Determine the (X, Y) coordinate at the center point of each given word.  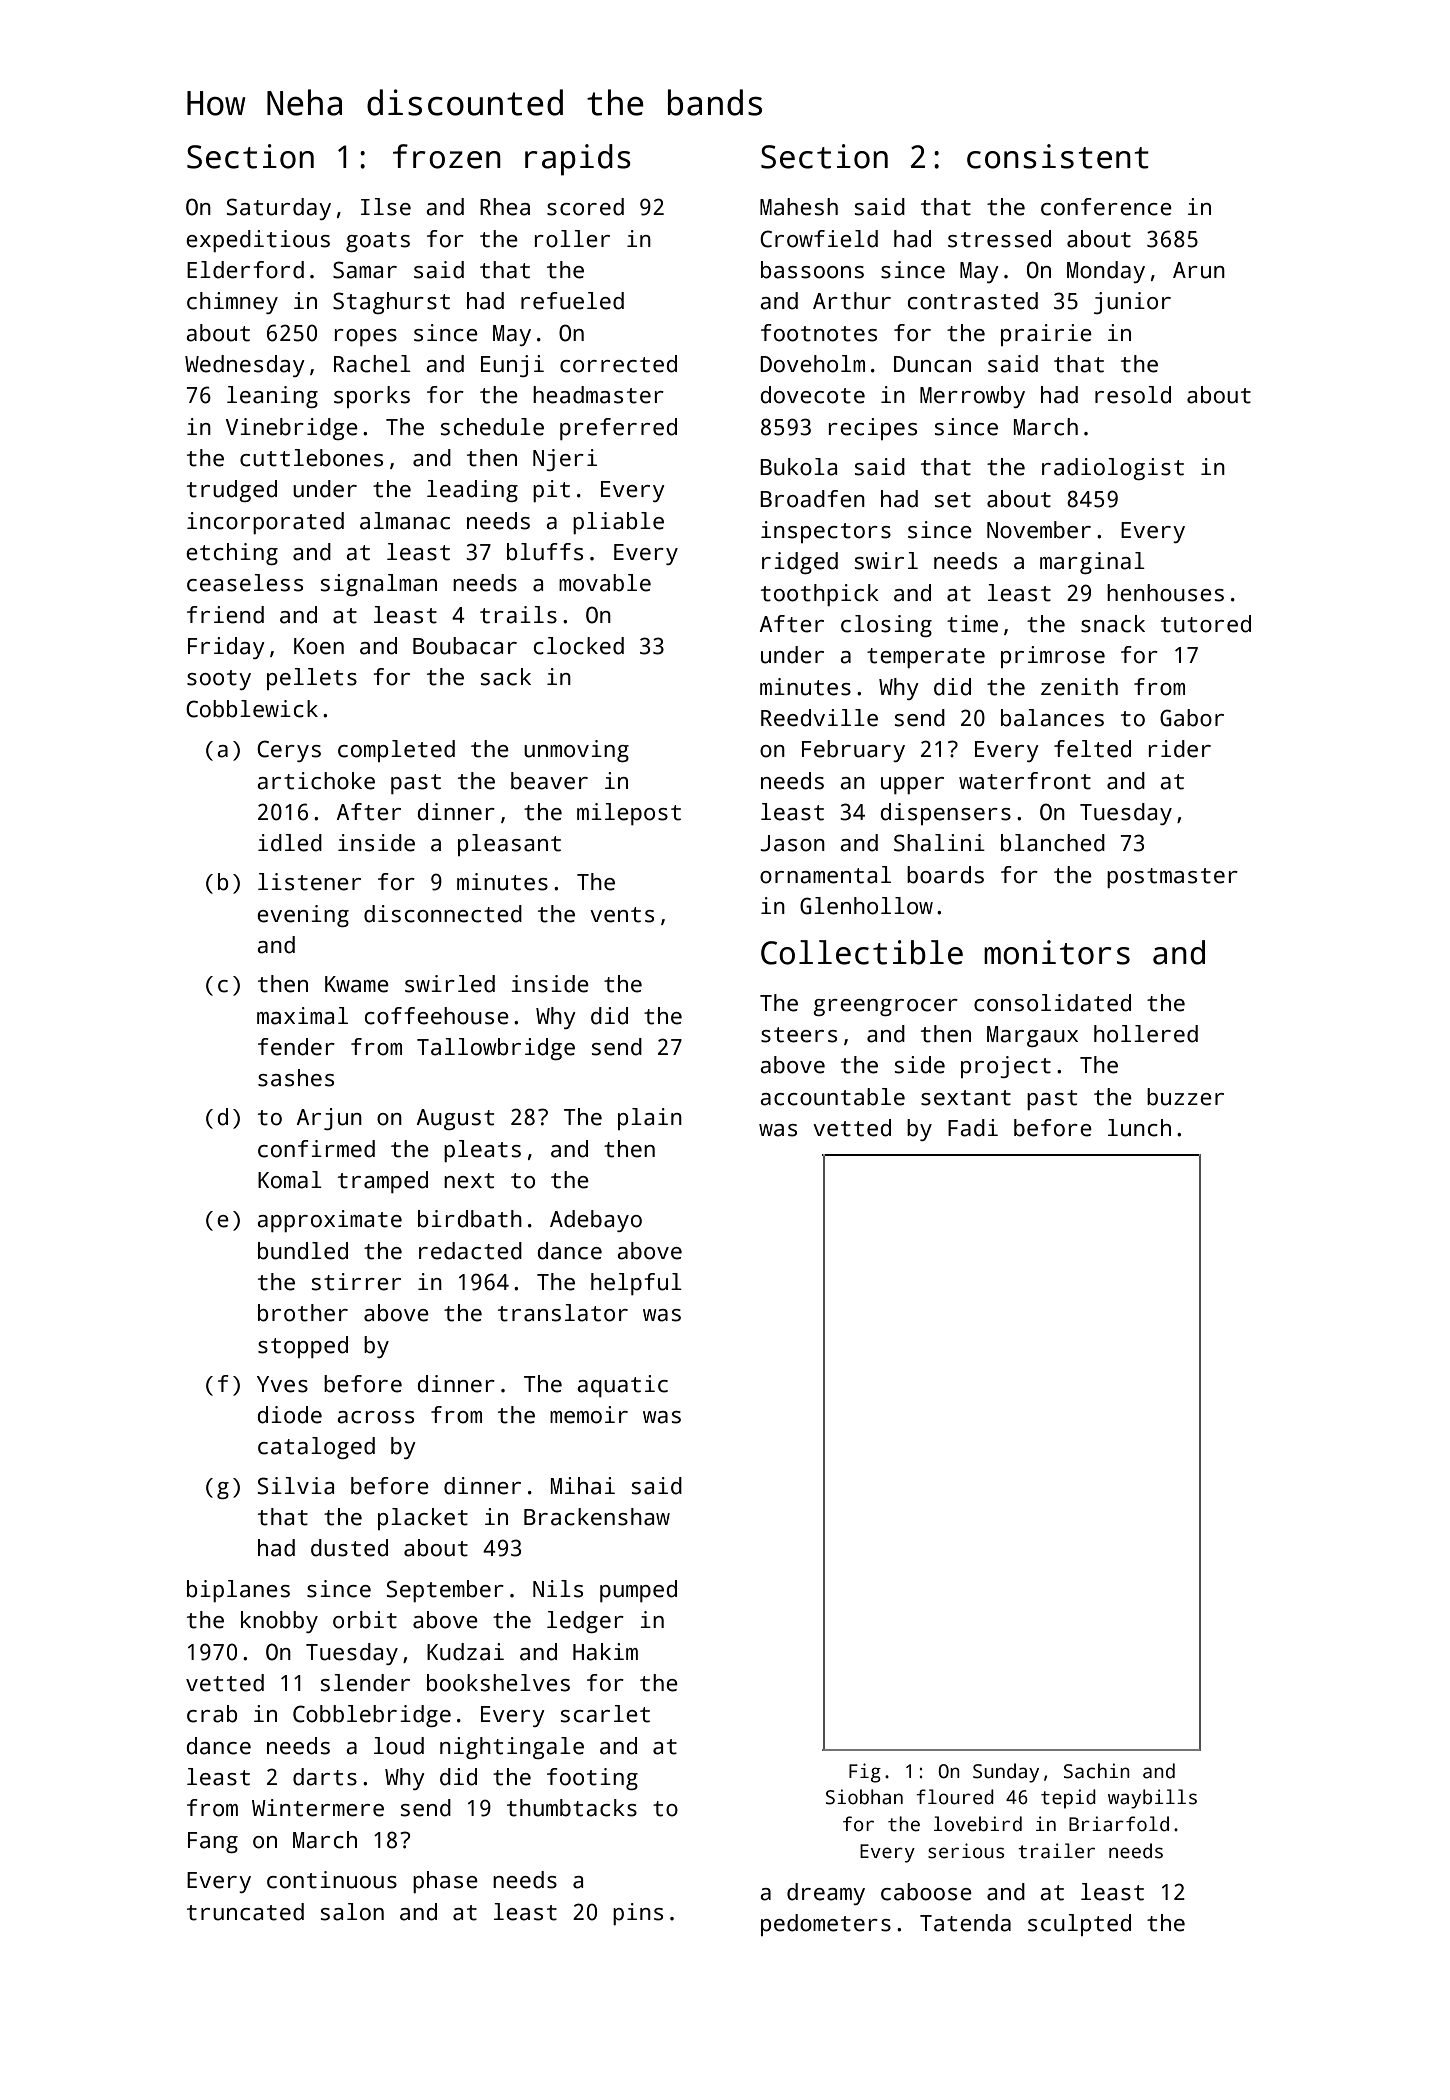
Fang (213, 1842)
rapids (578, 160)
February (853, 751)
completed (396, 751)
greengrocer (885, 1007)
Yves (282, 1384)
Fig (865, 1773)
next (469, 1181)
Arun (1199, 270)
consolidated (1052, 1003)
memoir (589, 1415)
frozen (447, 156)
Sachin (1097, 1771)
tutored (1206, 624)
